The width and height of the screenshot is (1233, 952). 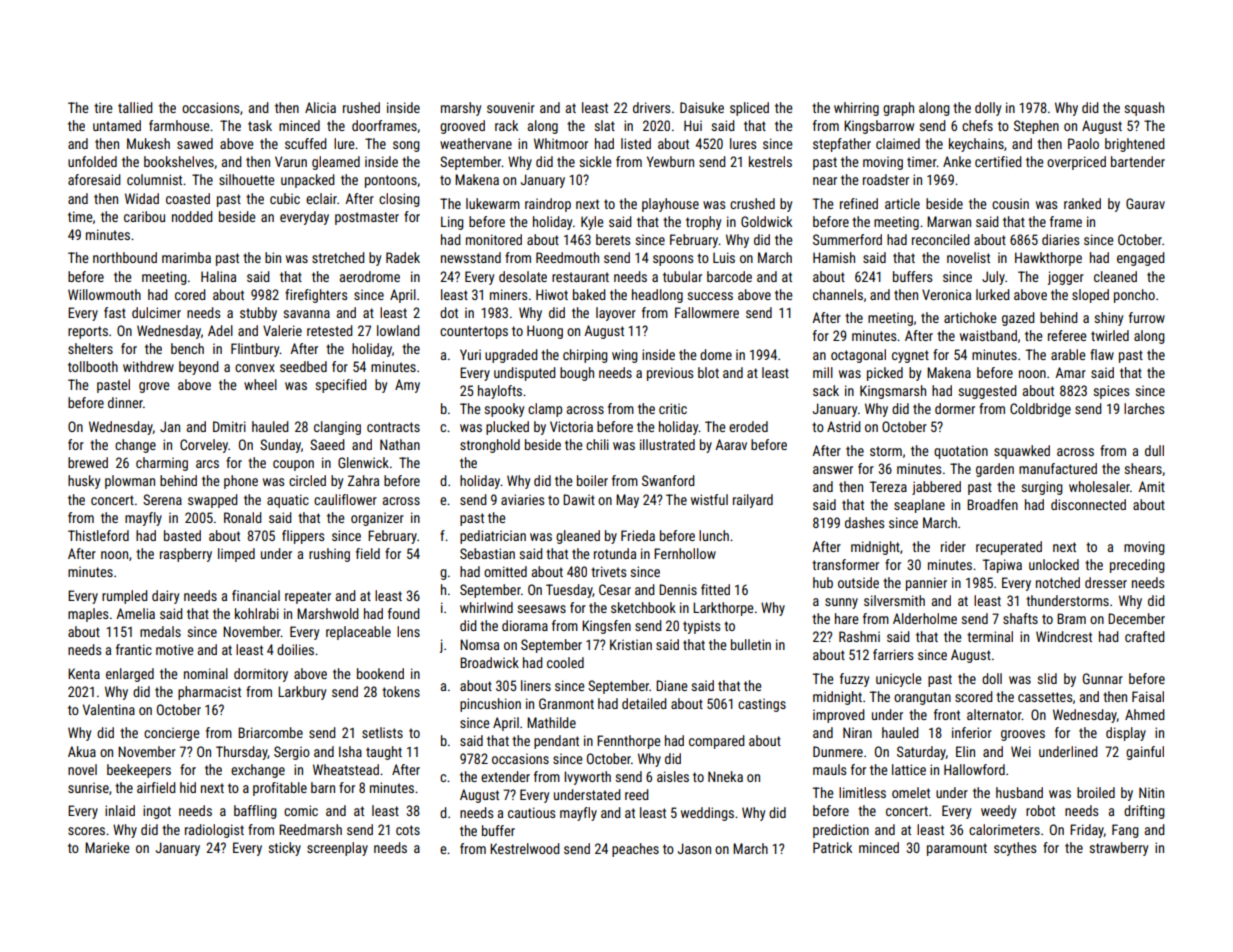 What do you see at coordinates (678, 589) in the screenshot?
I see `Dennis` at bounding box center [678, 589].
